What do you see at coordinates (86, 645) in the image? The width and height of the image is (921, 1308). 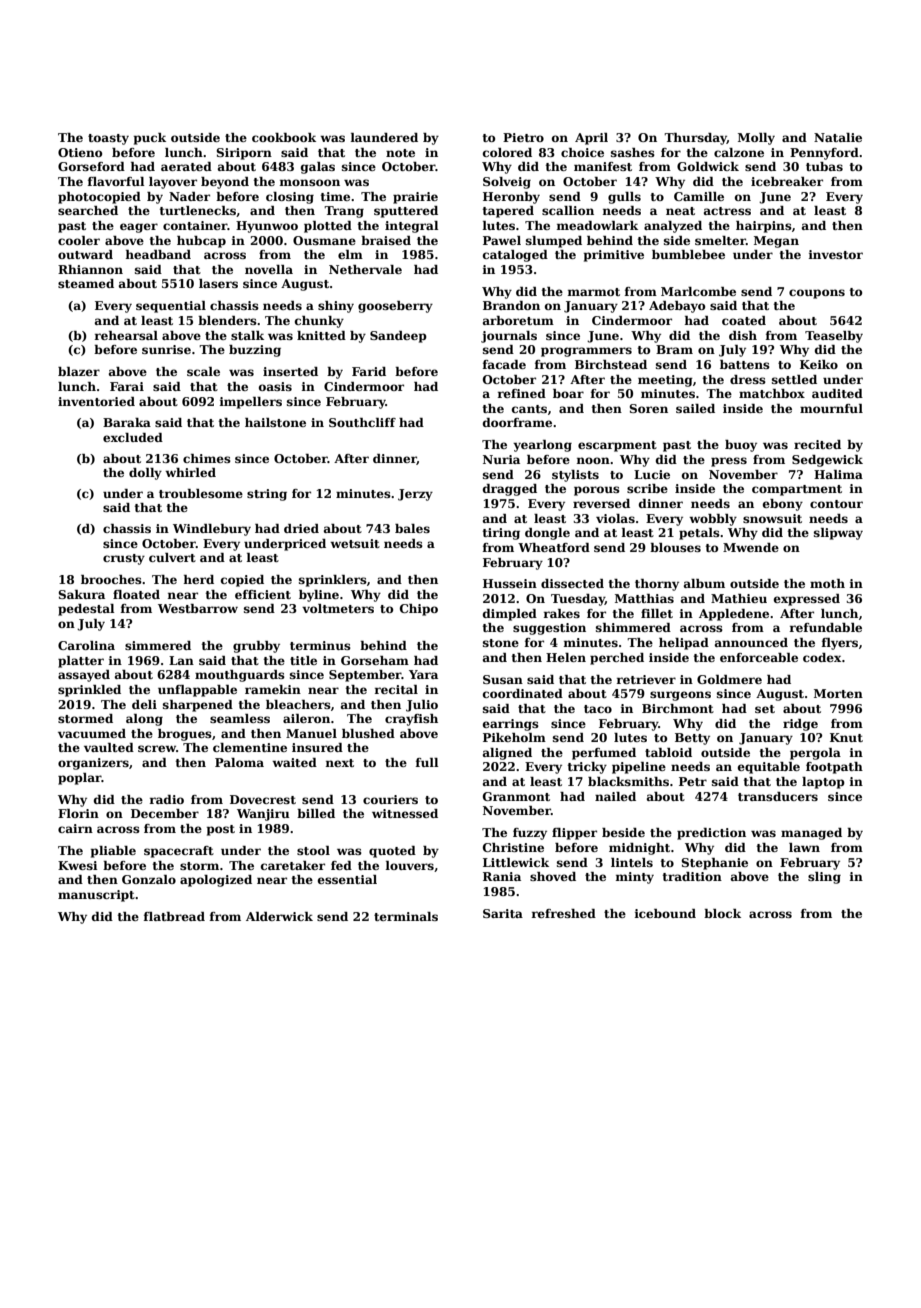 I see `Carolina` at bounding box center [86, 645].
